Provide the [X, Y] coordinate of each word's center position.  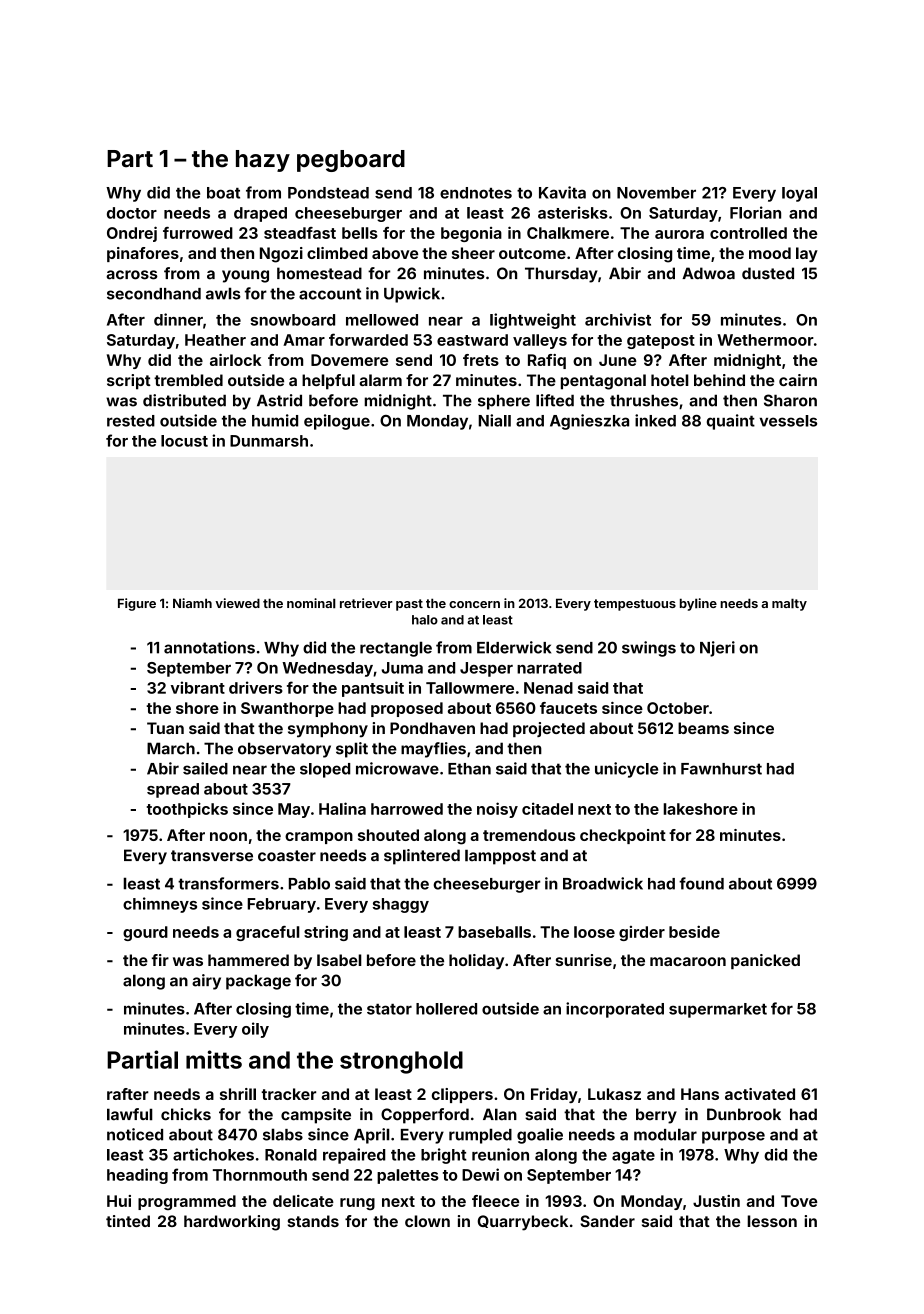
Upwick [412, 295]
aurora [679, 234]
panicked [765, 961]
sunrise [584, 960]
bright [444, 1156]
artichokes [213, 1154]
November [656, 193]
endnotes [476, 193]
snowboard [292, 320]
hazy [263, 161]
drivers [256, 687]
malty [789, 604]
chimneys [160, 905]
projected [549, 729]
